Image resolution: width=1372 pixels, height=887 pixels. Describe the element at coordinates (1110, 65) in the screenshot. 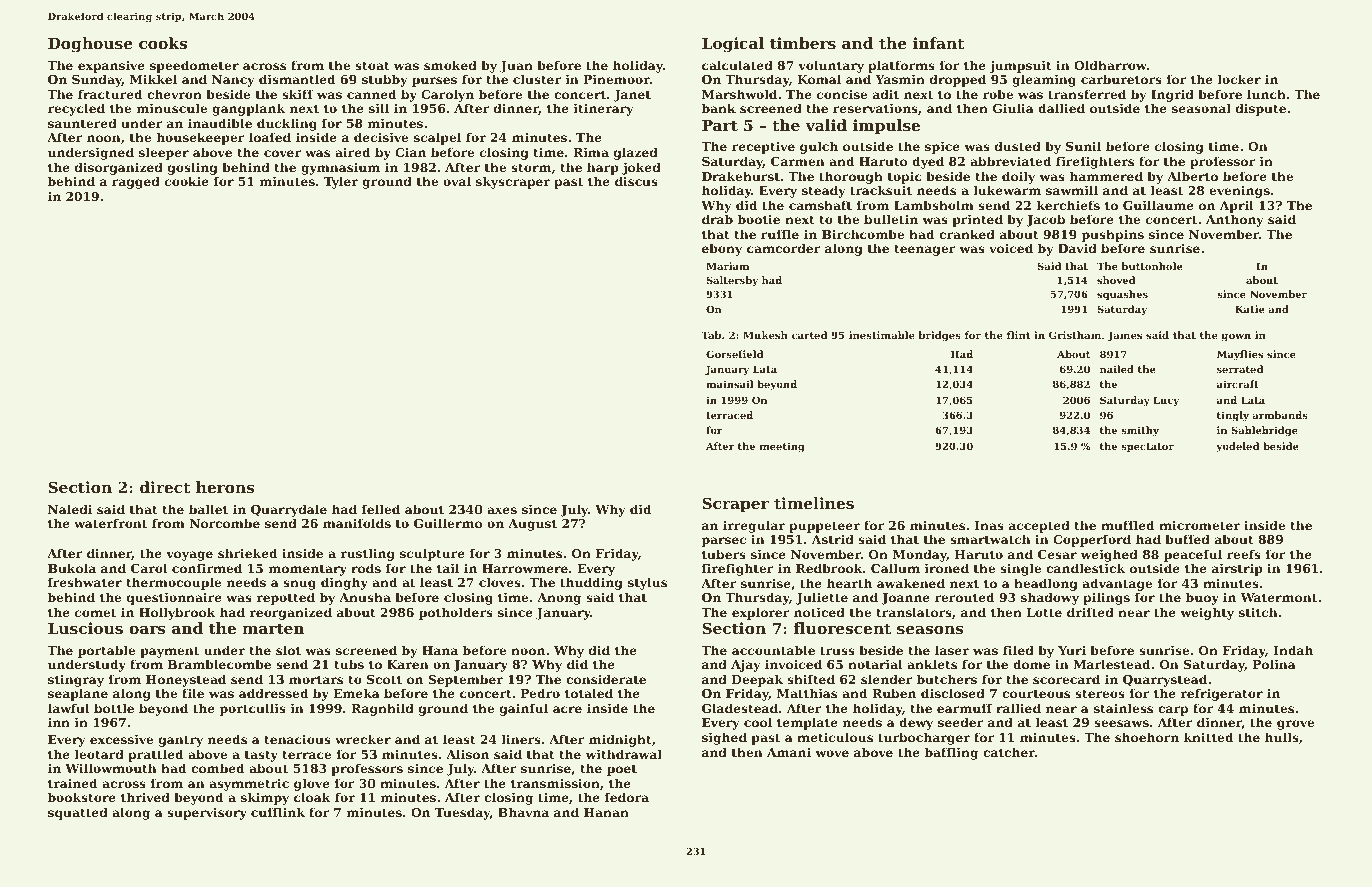

I see `Oldharrow` at that location.
